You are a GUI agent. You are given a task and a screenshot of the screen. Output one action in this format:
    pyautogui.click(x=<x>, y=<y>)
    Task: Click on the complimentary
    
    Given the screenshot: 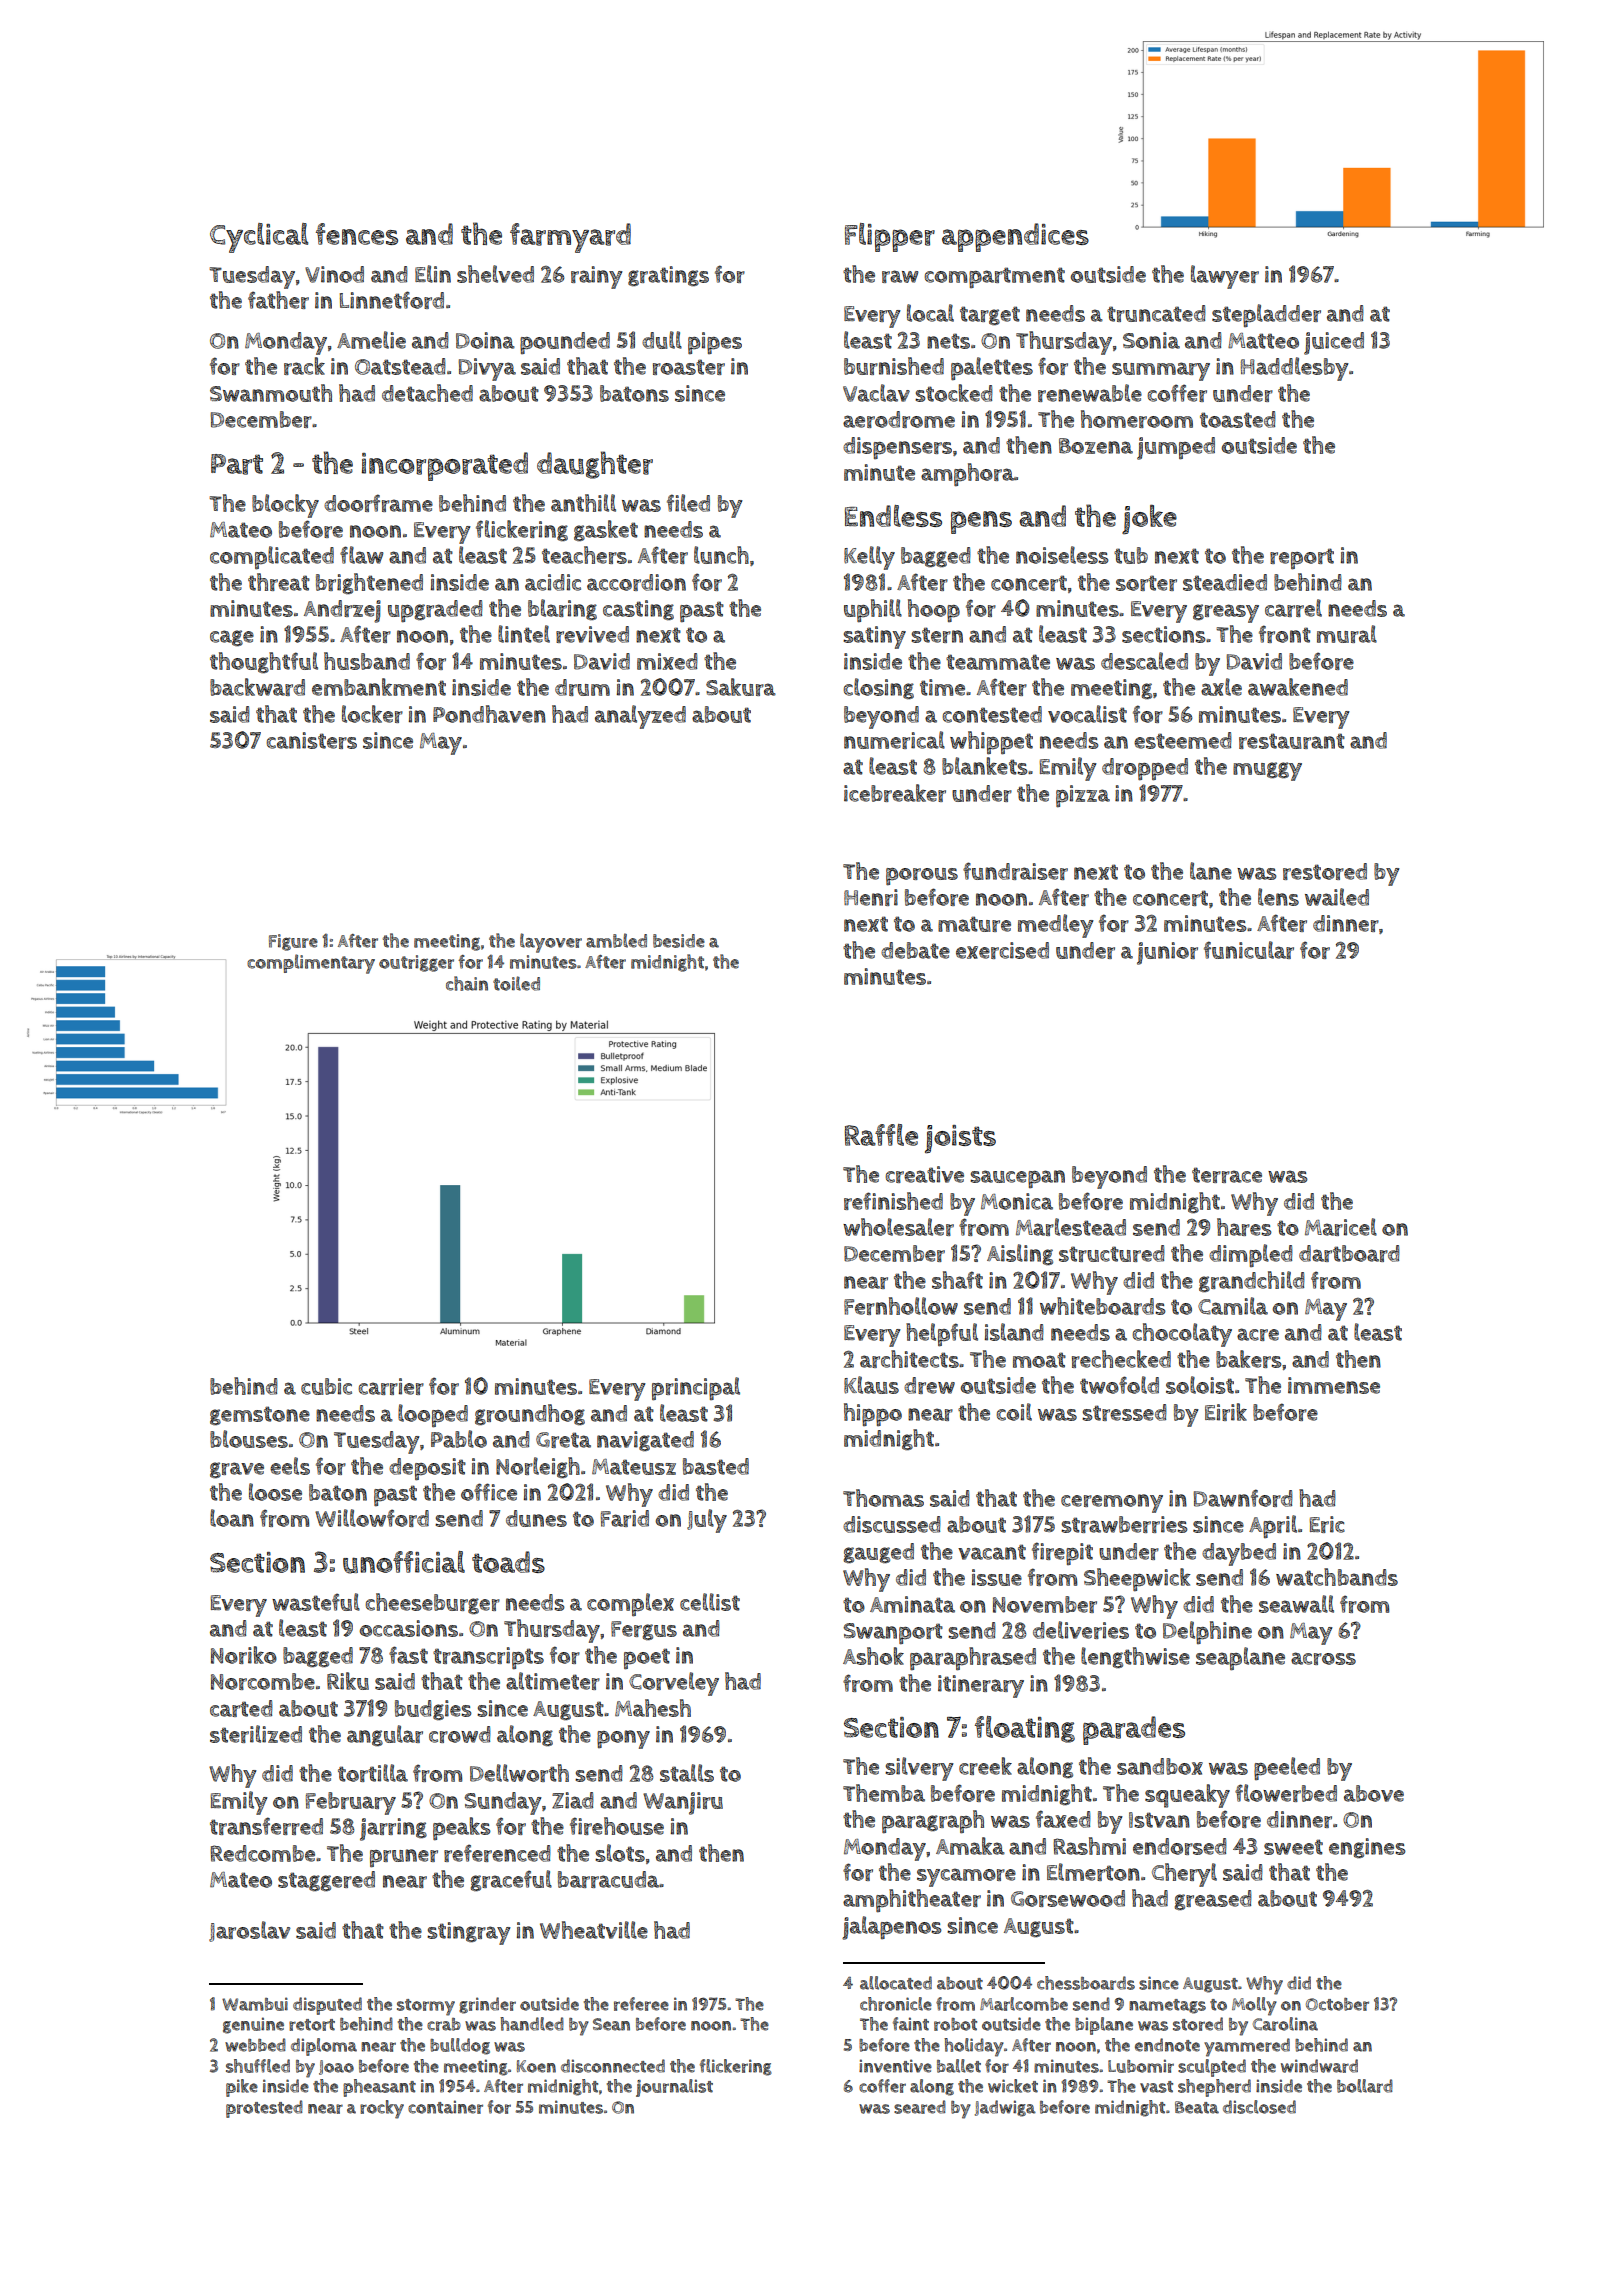 What is the action you would take?
    pyautogui.click(x=311, y=964)
